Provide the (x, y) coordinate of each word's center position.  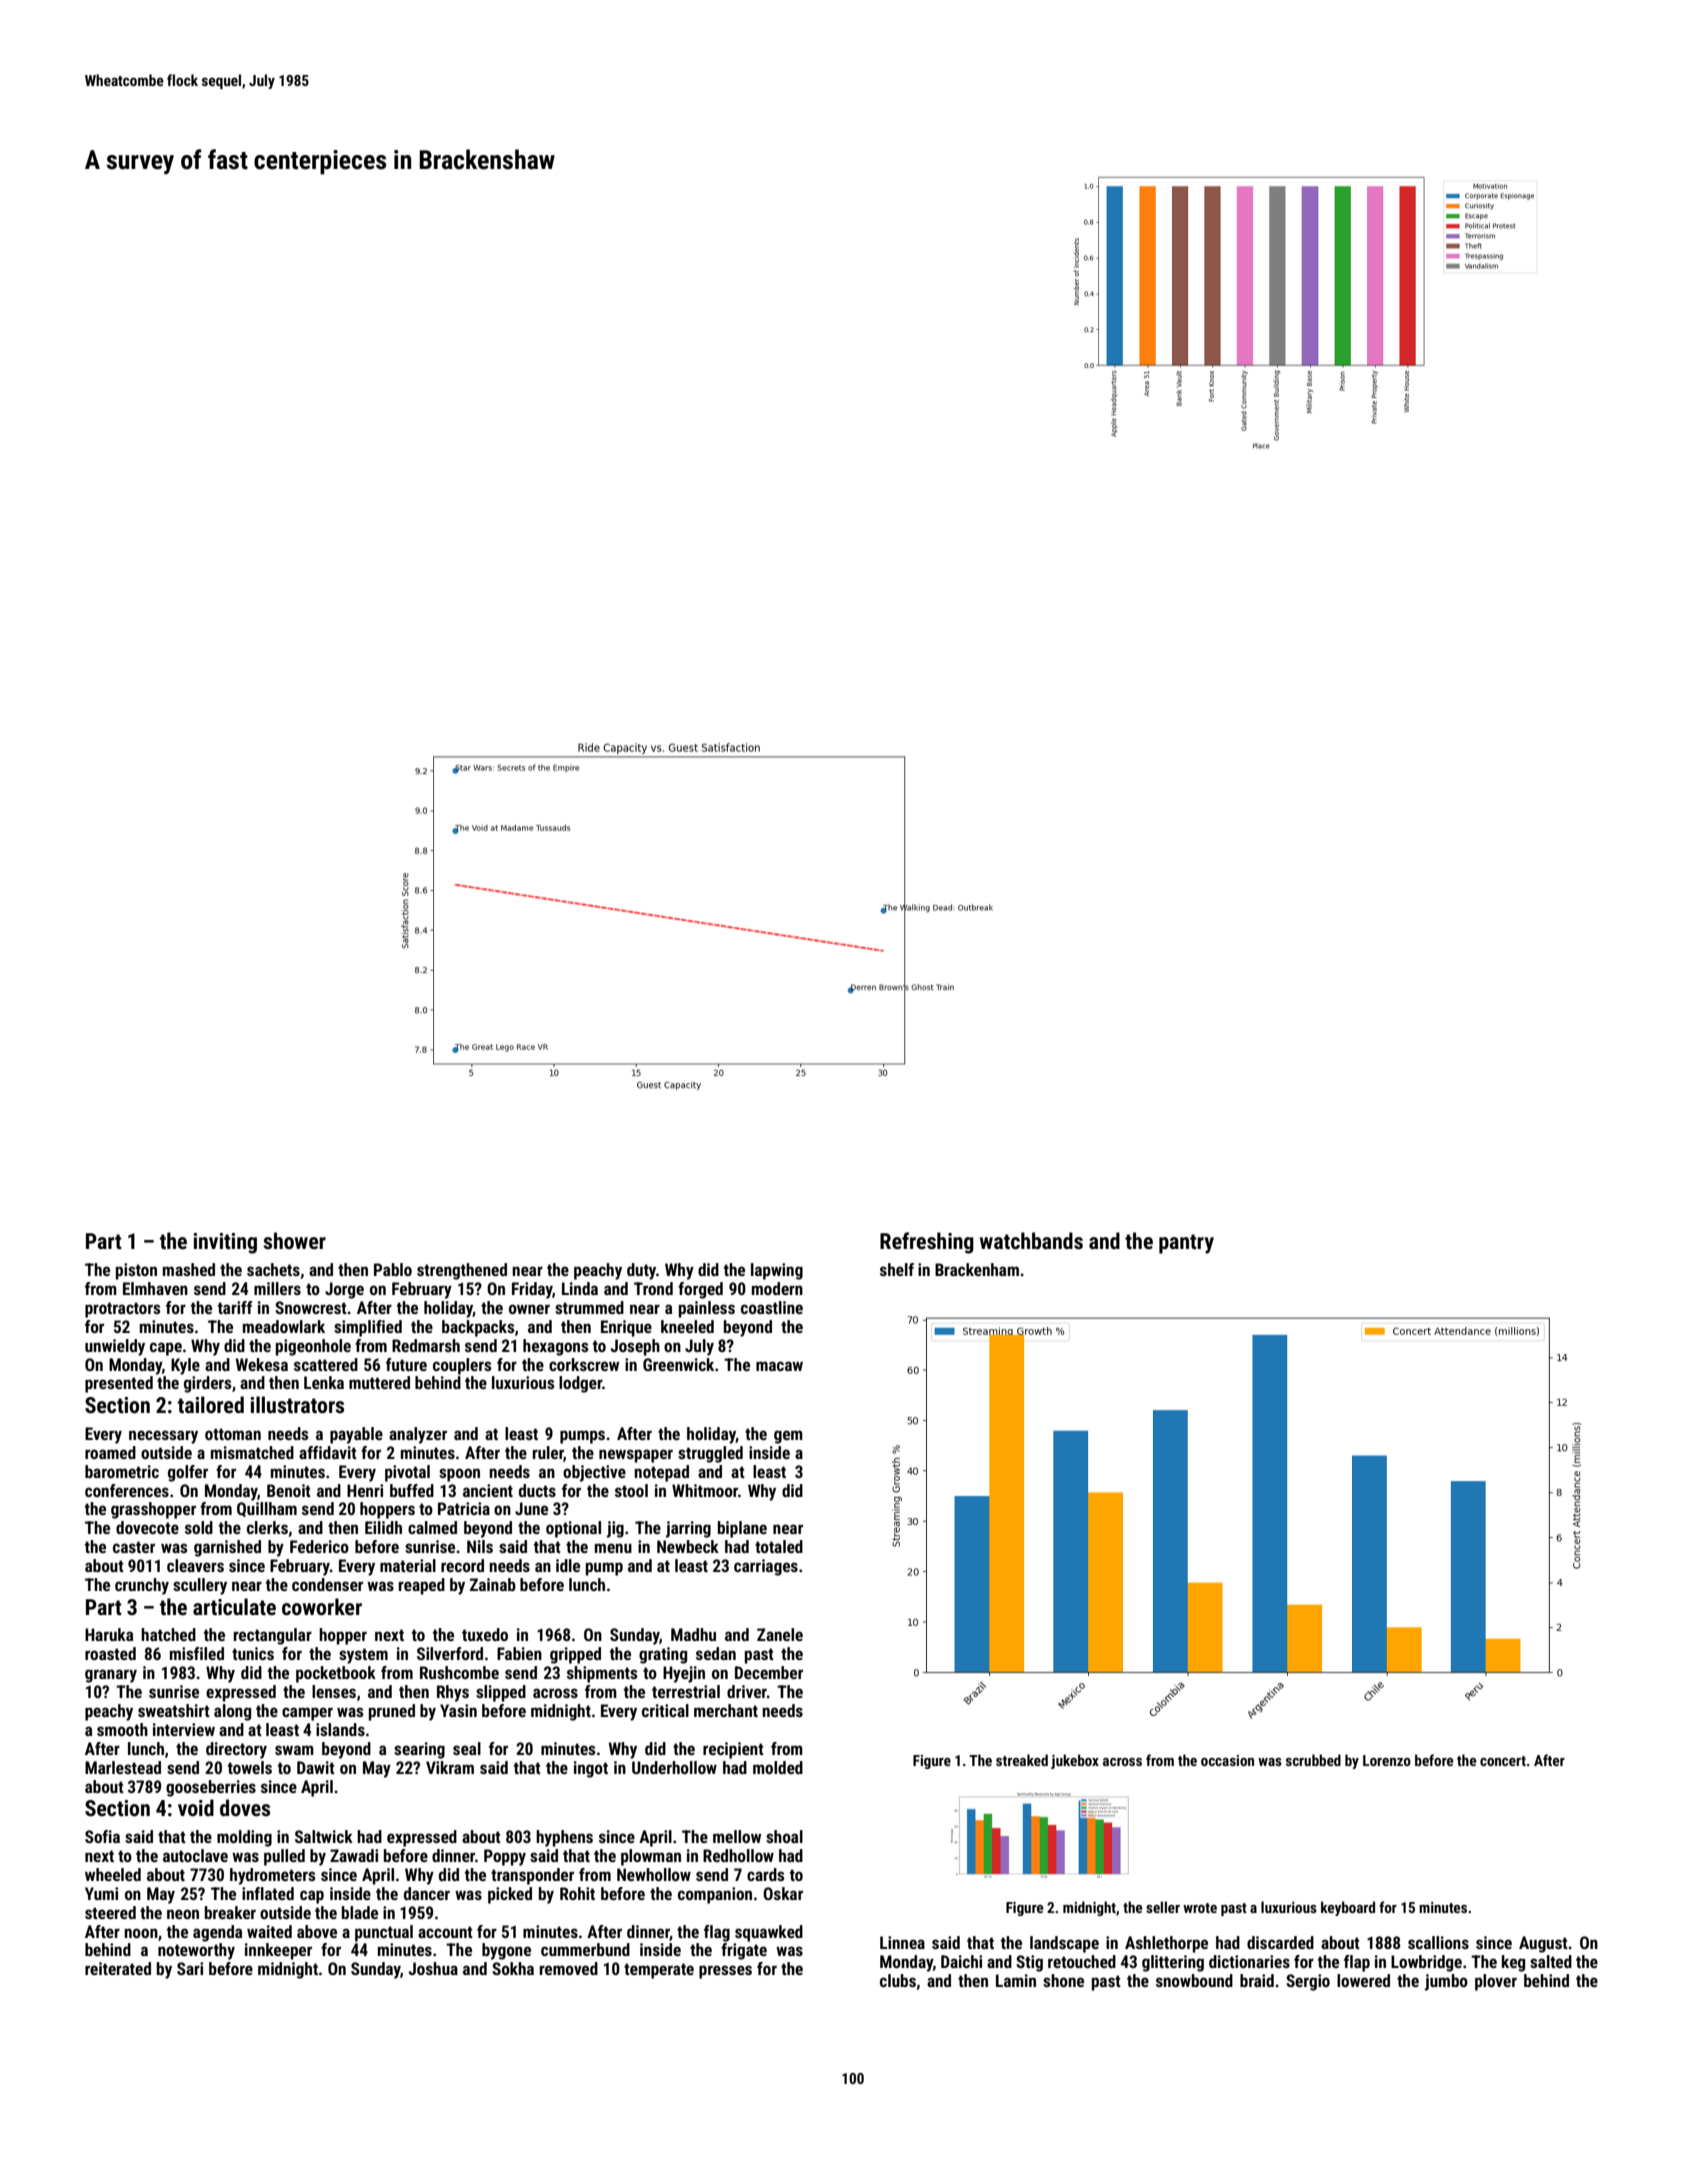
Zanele (780, 1634)
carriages (766, 1567)
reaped (422, 1586)
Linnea (902, 1942)
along (232, 1712)
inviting (225, 1243)
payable (356, 1435)
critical (665, 1710)
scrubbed (1313, 1760)
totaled (779, 1546)
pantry (1186, 1244)
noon (141, 1933)
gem (788, 1437)
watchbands (1031, 1241)
